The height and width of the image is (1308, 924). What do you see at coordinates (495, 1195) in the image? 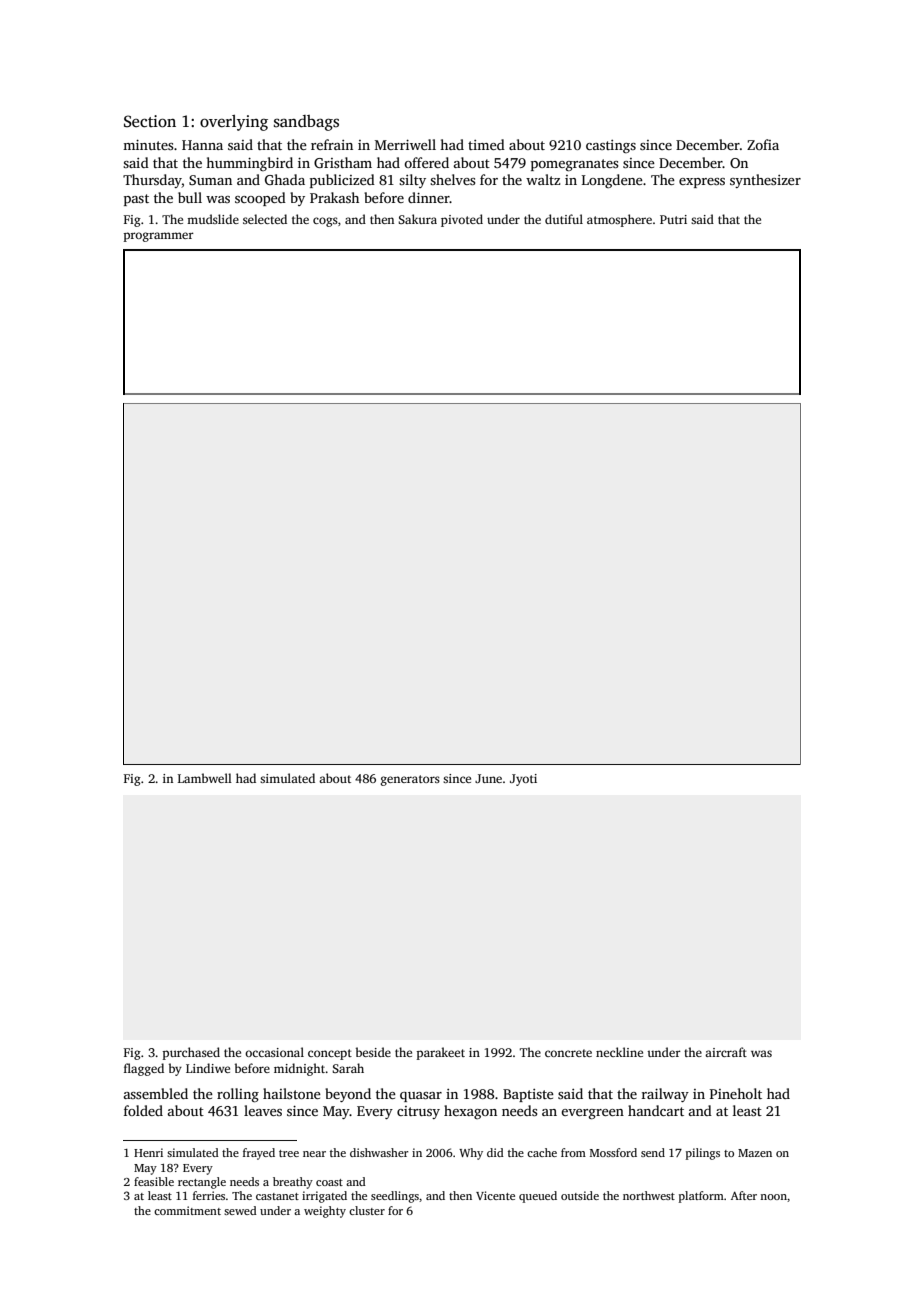
I see `Vicente` at bounding box center [495, 1195].
